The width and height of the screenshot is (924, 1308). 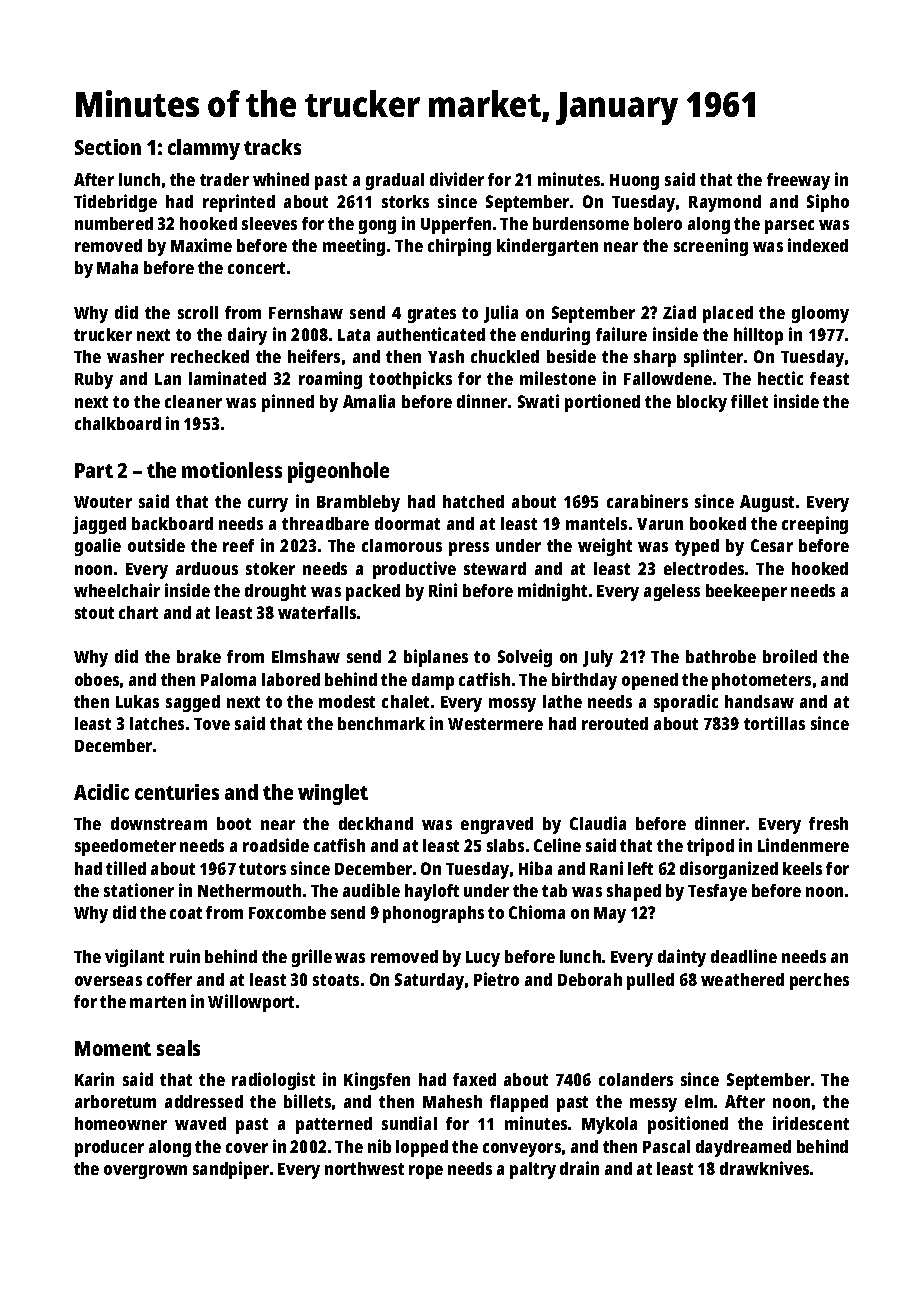 What do you see at coordinates (725, 203) in the screenshot?
I see `Raymond` at bounding box center [725, 203].
